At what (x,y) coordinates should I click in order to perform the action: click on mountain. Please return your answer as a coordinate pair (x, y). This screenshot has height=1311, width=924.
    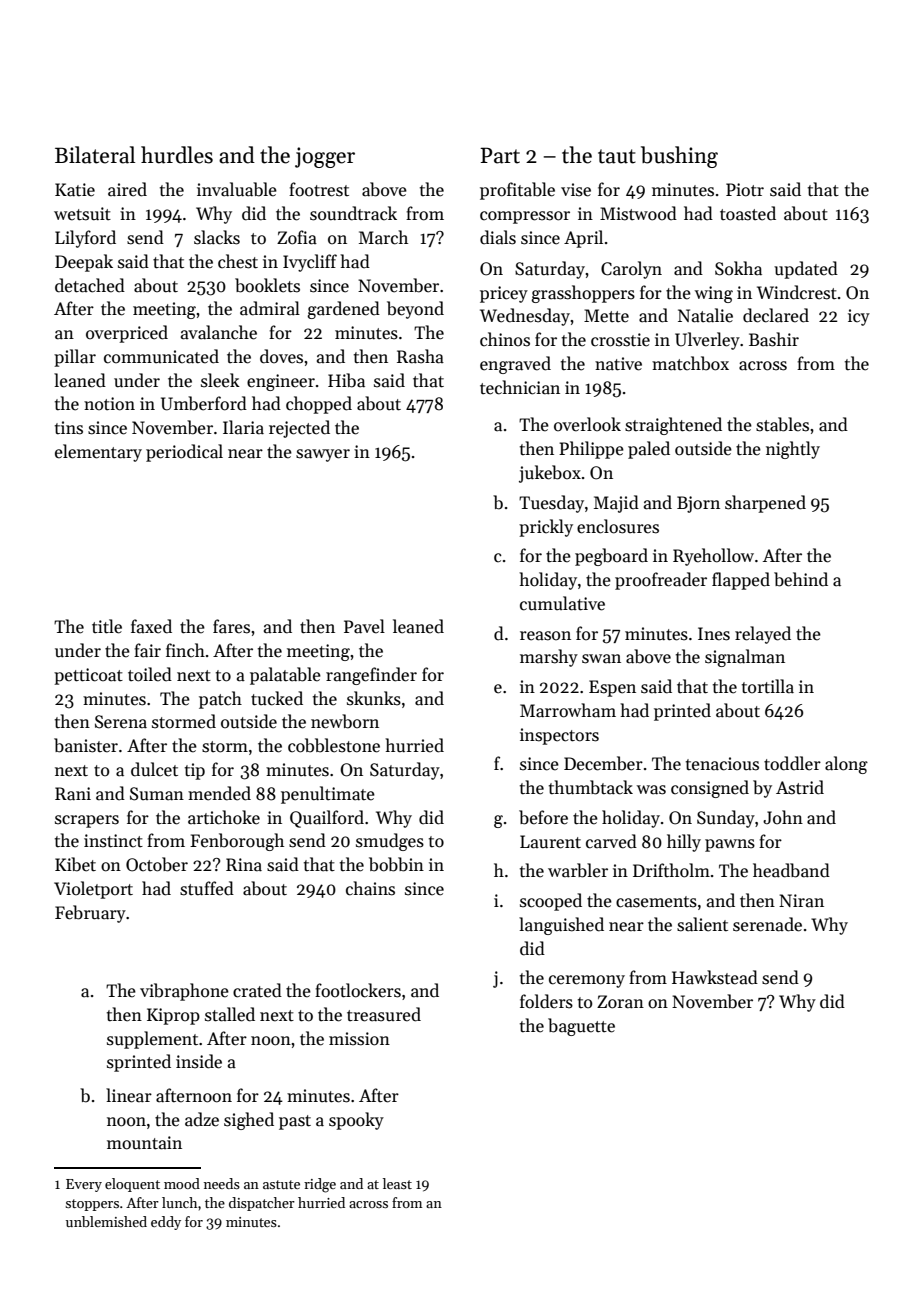
    Looking at the image, I should click on (144, 1143).
